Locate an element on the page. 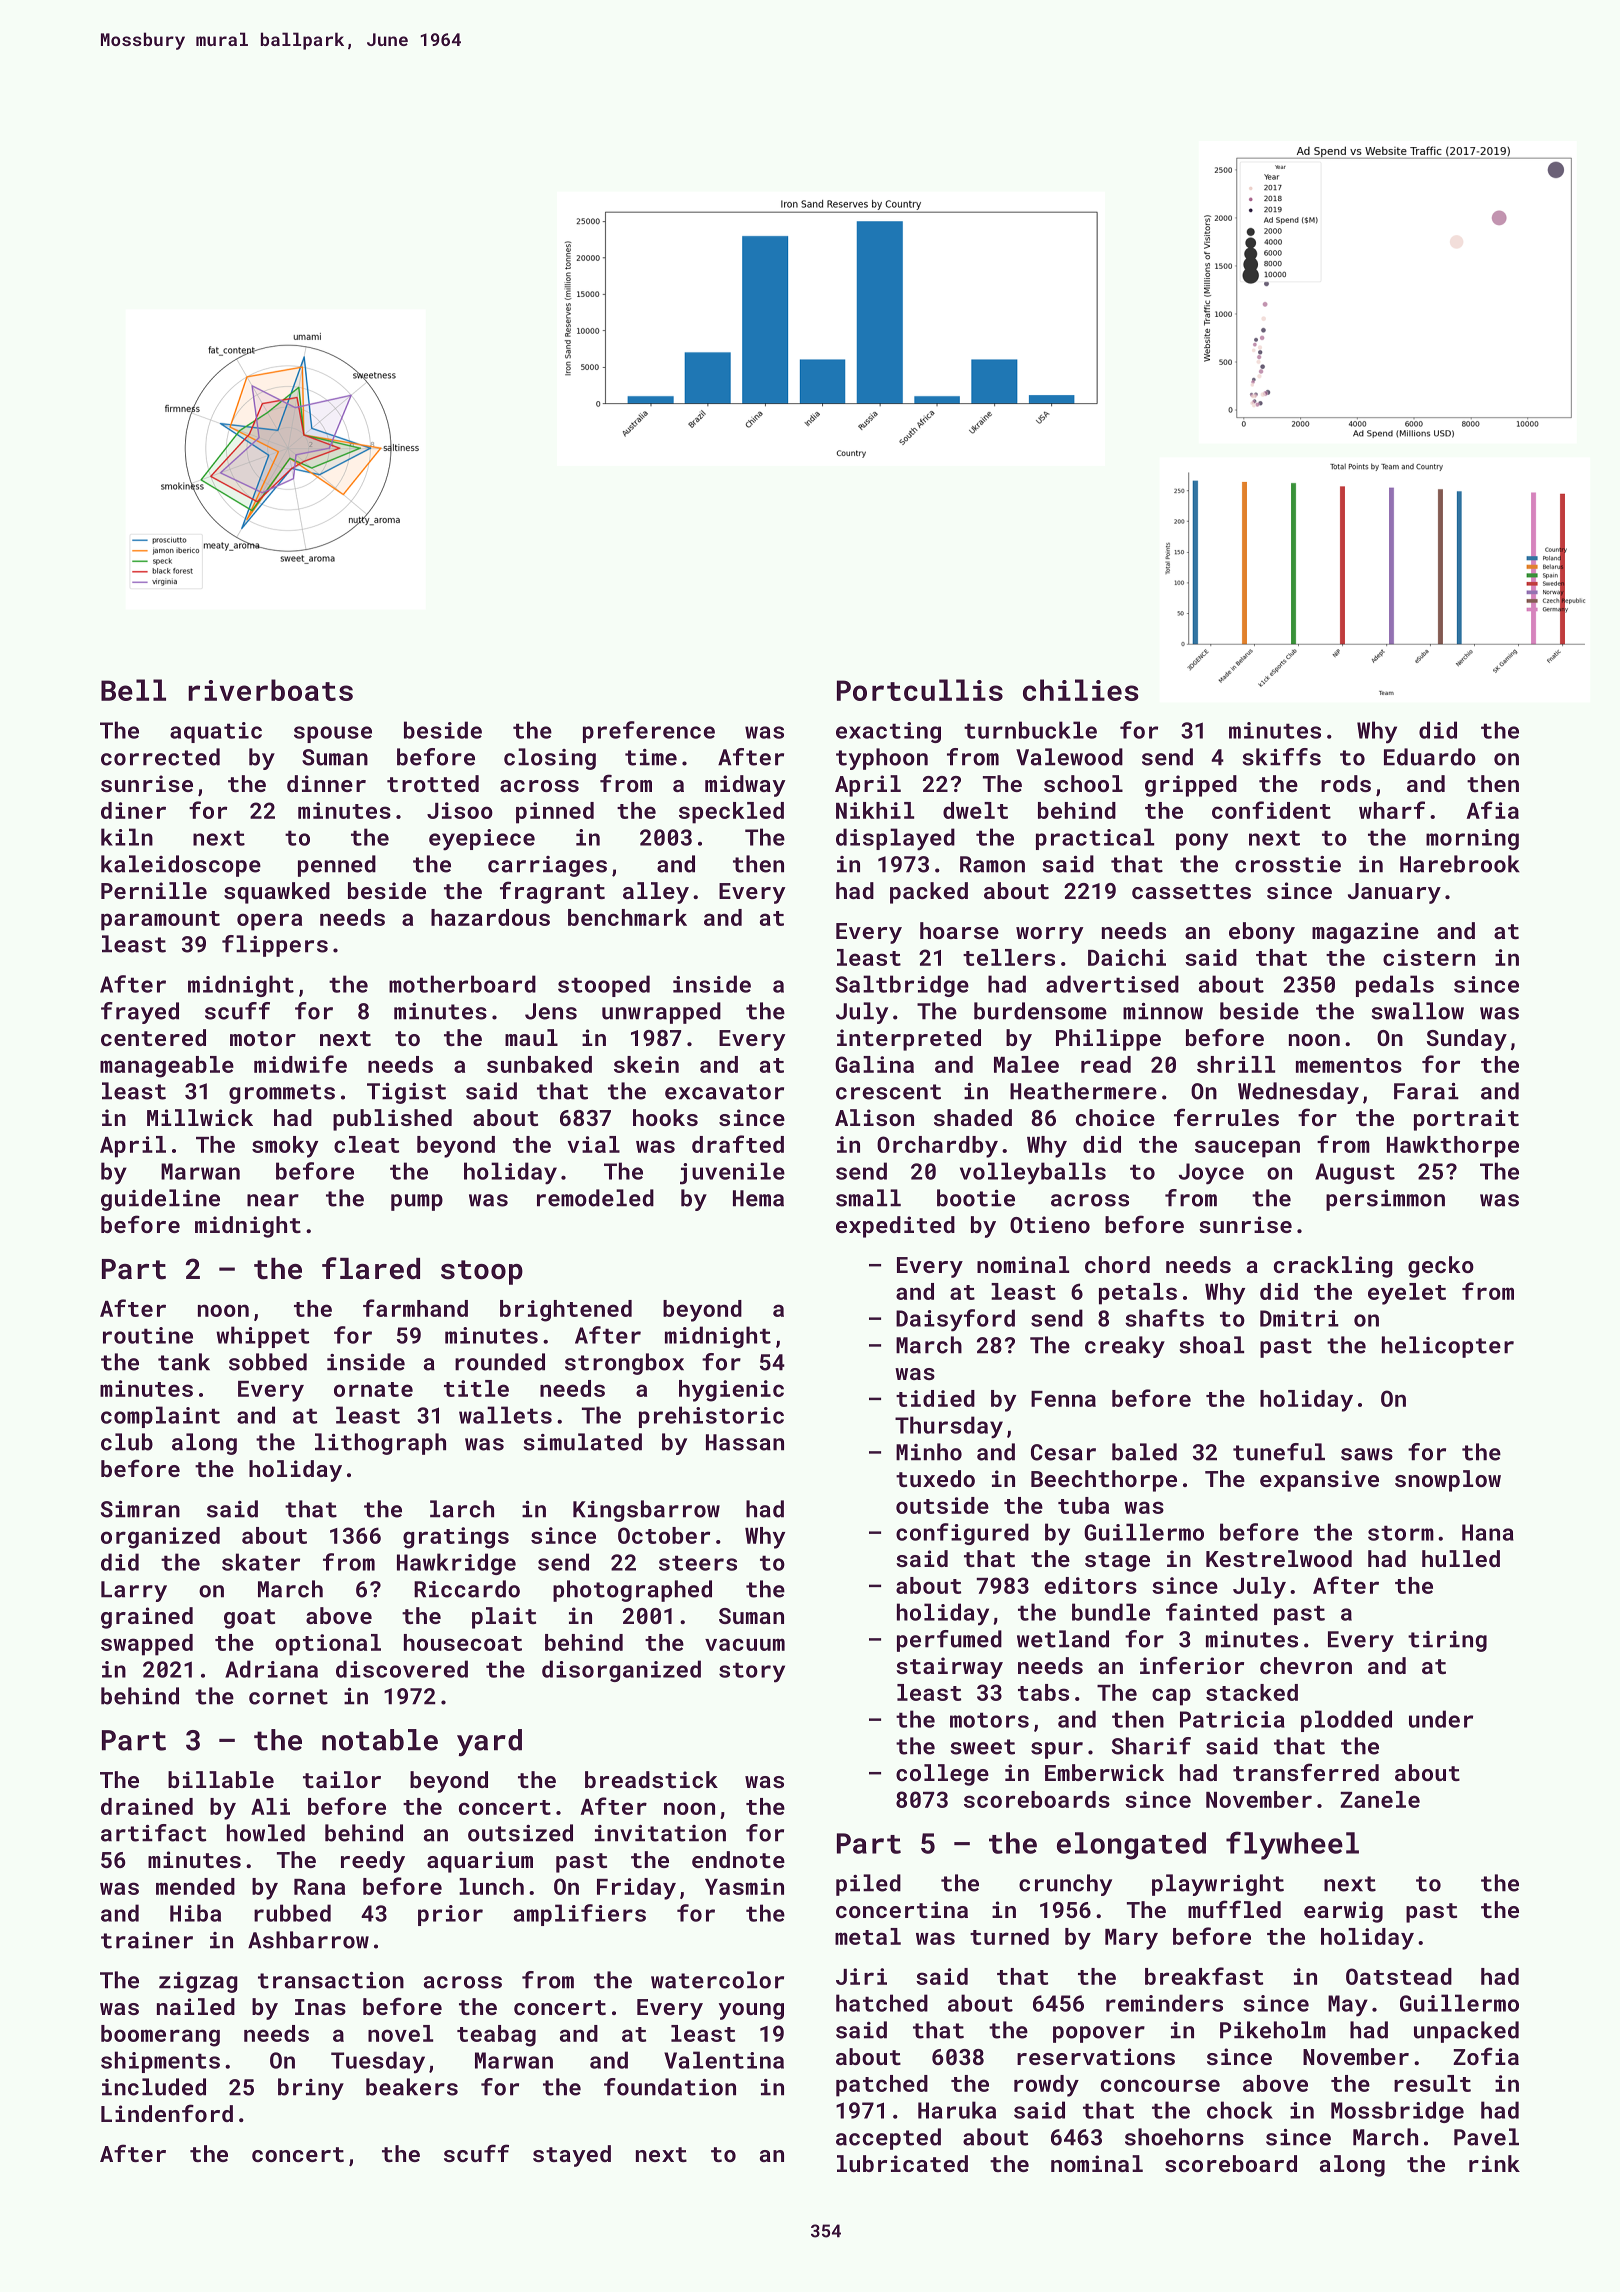  strongbox is located at coordinates (624, 1364).
